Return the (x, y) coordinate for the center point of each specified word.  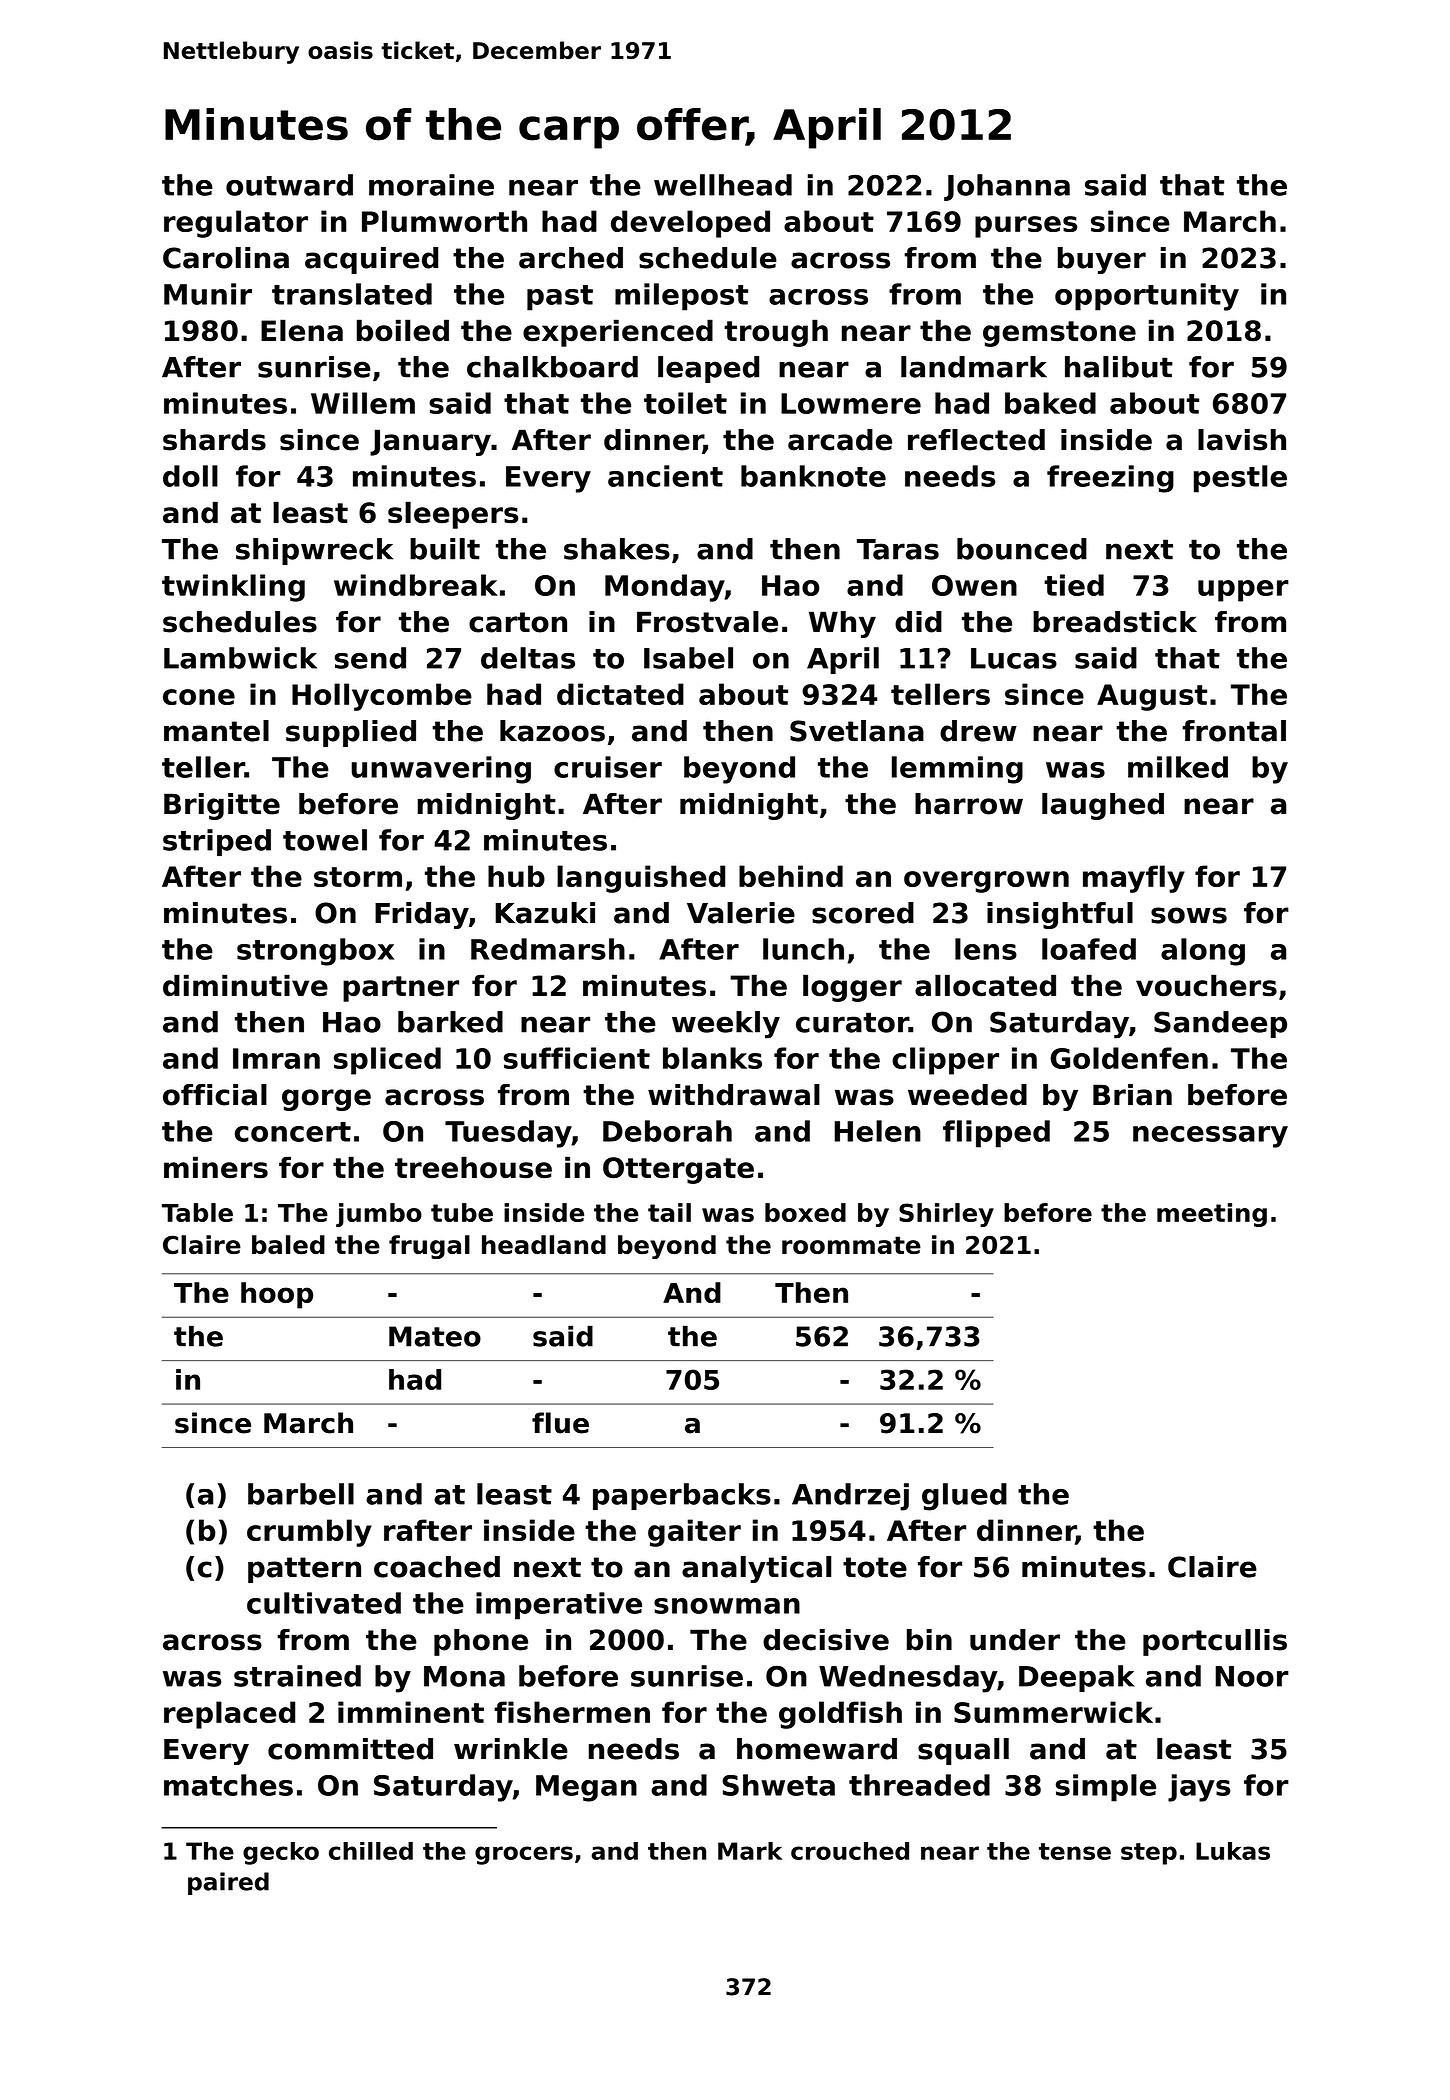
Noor (1252, 1676)
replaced (229, 1715)
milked (1178, 767)
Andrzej (850, 1497)
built (445, 549)
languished (641, 879)
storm (358, 877)
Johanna (1007, 187)
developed (690, 224)
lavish (1242, 440)
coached (437, 1567)
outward (289, 185)
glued (964, 1497)
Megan (586, 1788)
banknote (813, 476)
